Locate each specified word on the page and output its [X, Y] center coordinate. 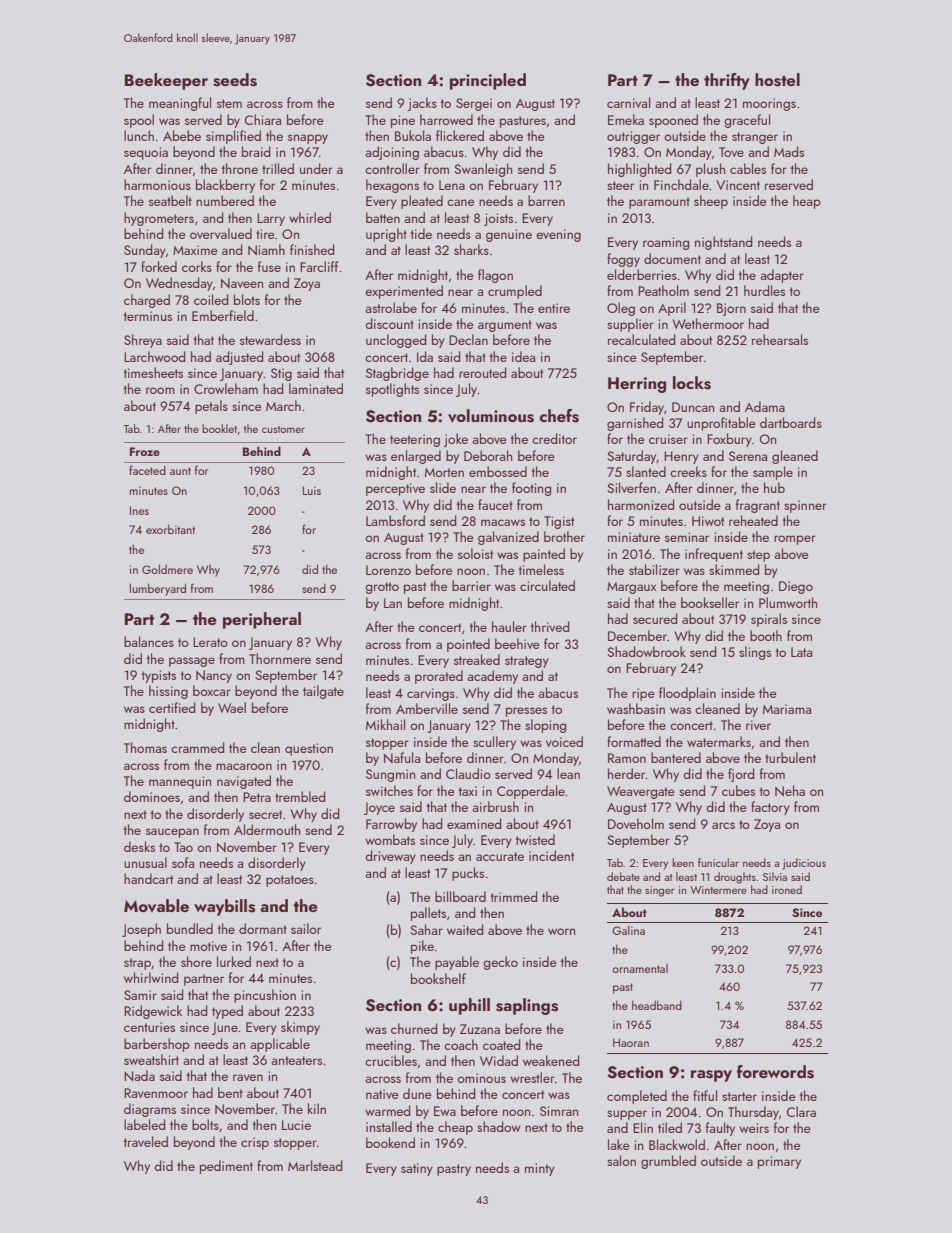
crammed [197, 747]
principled [488, 81]
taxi [468, 791]
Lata [801, 652]
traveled [146, 1141]
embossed [498, 471]
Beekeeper [166, 81]
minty [540, 1169]
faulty [720, 1129]
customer [283, 429]
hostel [777, 80]
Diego [796, 587]
